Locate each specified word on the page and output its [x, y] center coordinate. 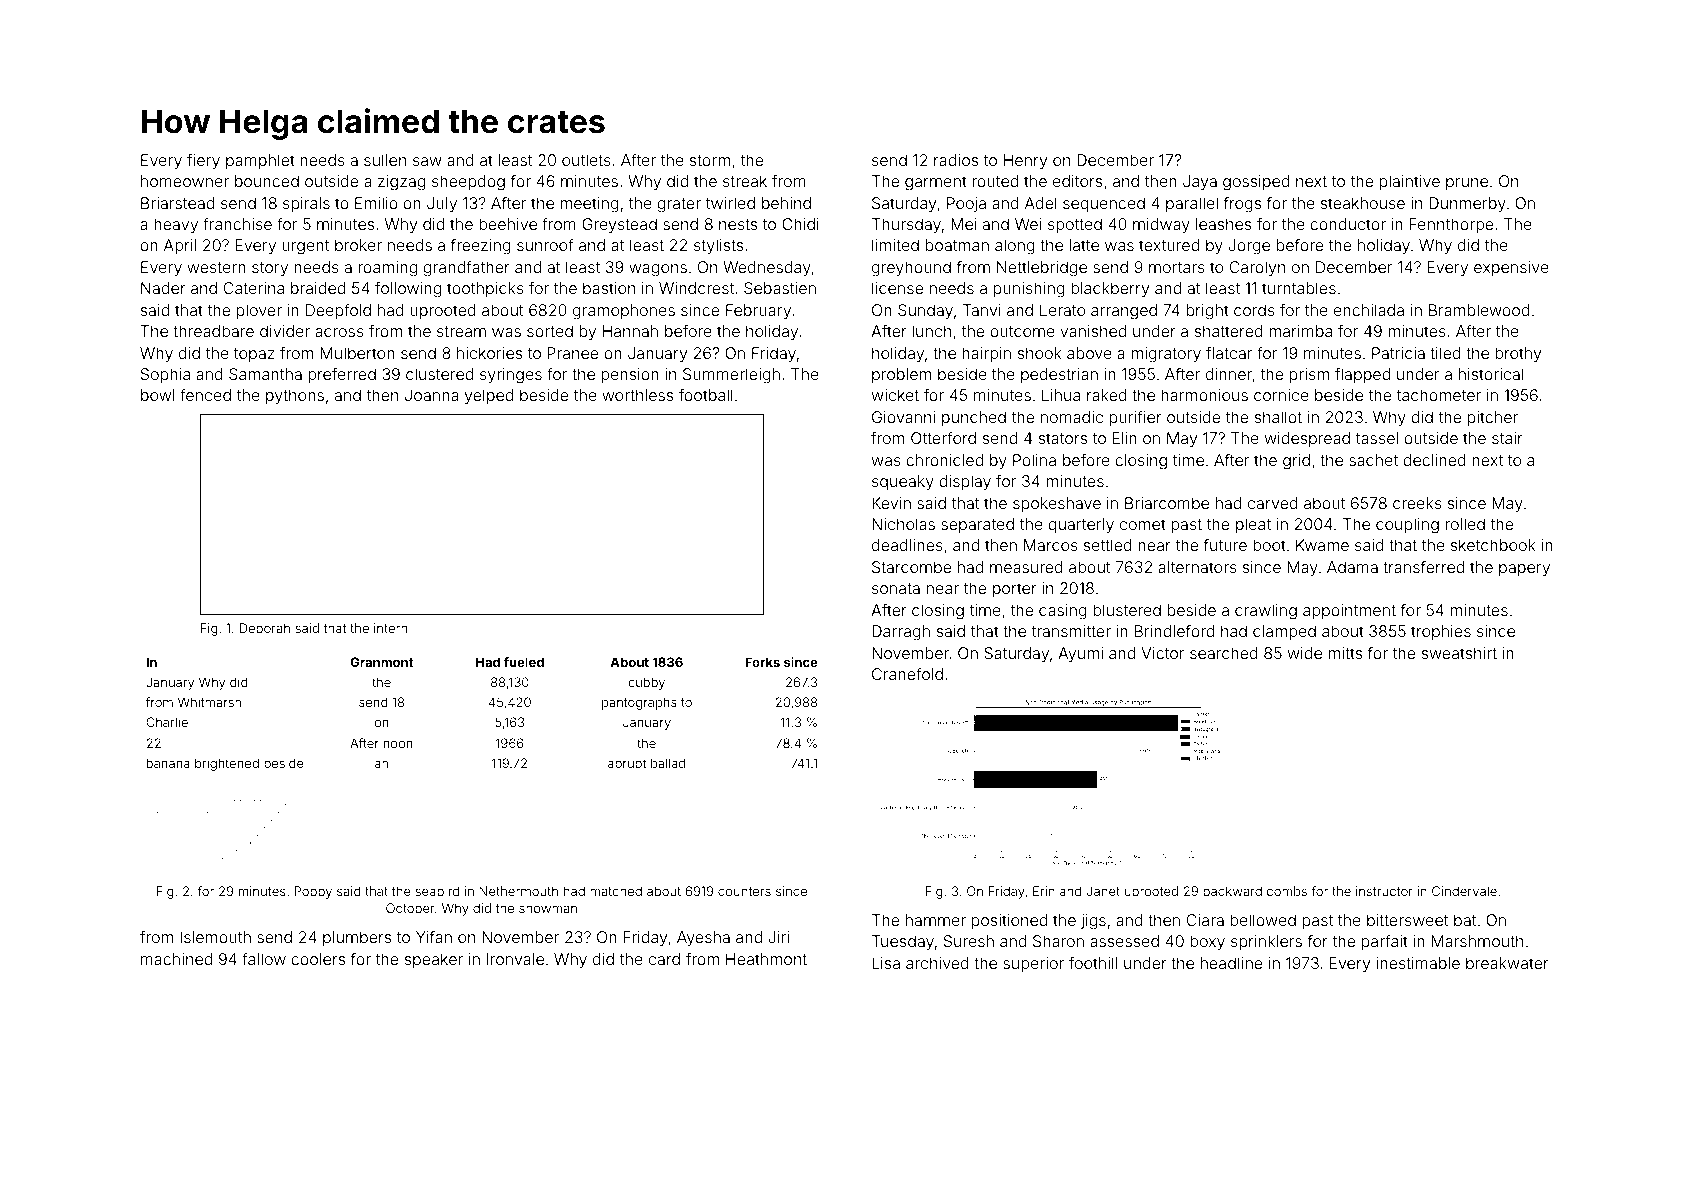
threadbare [213, 331]
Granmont [381, 662]
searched [1224, 653]
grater [679, 205]
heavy [176, 226]
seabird [437, 891]
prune [1467, 184]
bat [1465, 920]
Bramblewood [1479, 310]
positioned [1009, 922]
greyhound [911, 269]
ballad [668, 763]
